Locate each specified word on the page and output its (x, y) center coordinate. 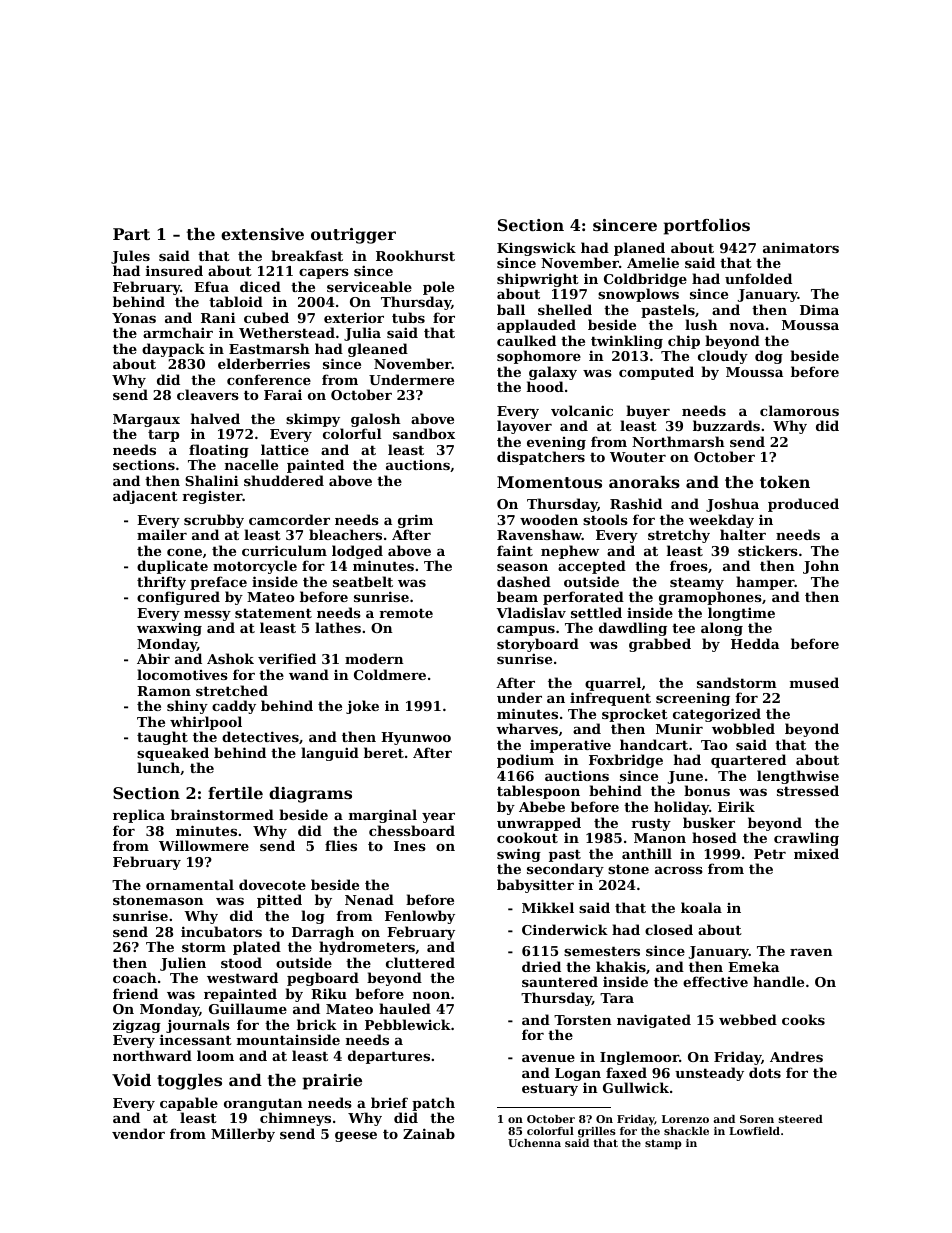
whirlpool (206, 723)
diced (260, 286)
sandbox (424, 433)
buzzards (726, 425)
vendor (138, 1133)
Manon (660, 838)
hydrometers (367, 948)
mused (814, 682)
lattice (285, 449)
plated (257, 948)
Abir (153, 658)
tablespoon (538, 792)
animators (801, 247)
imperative (570, 746)
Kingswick (536, 249)
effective (715, 981)
